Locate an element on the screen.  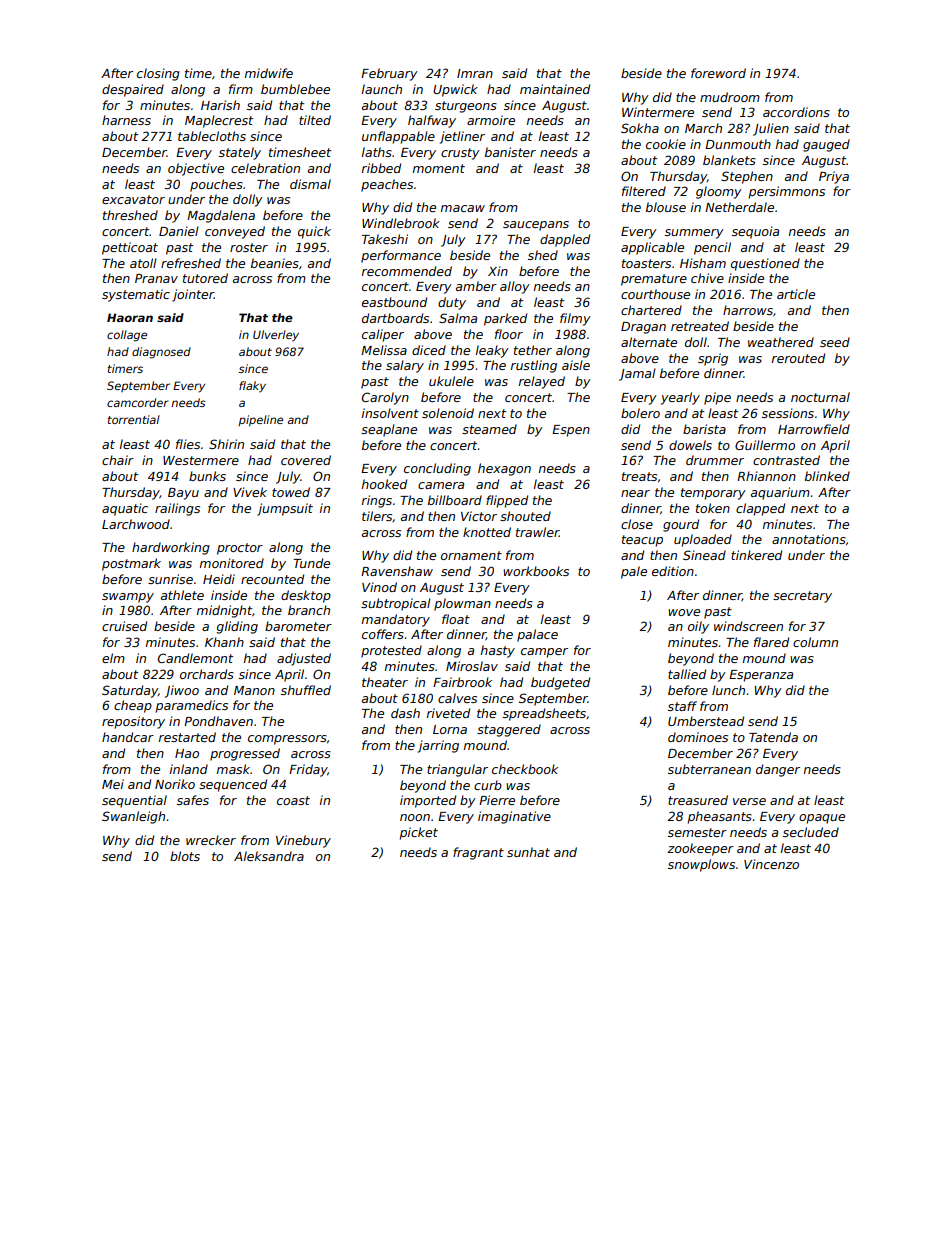
closing is located at coordinates (158, 74).
